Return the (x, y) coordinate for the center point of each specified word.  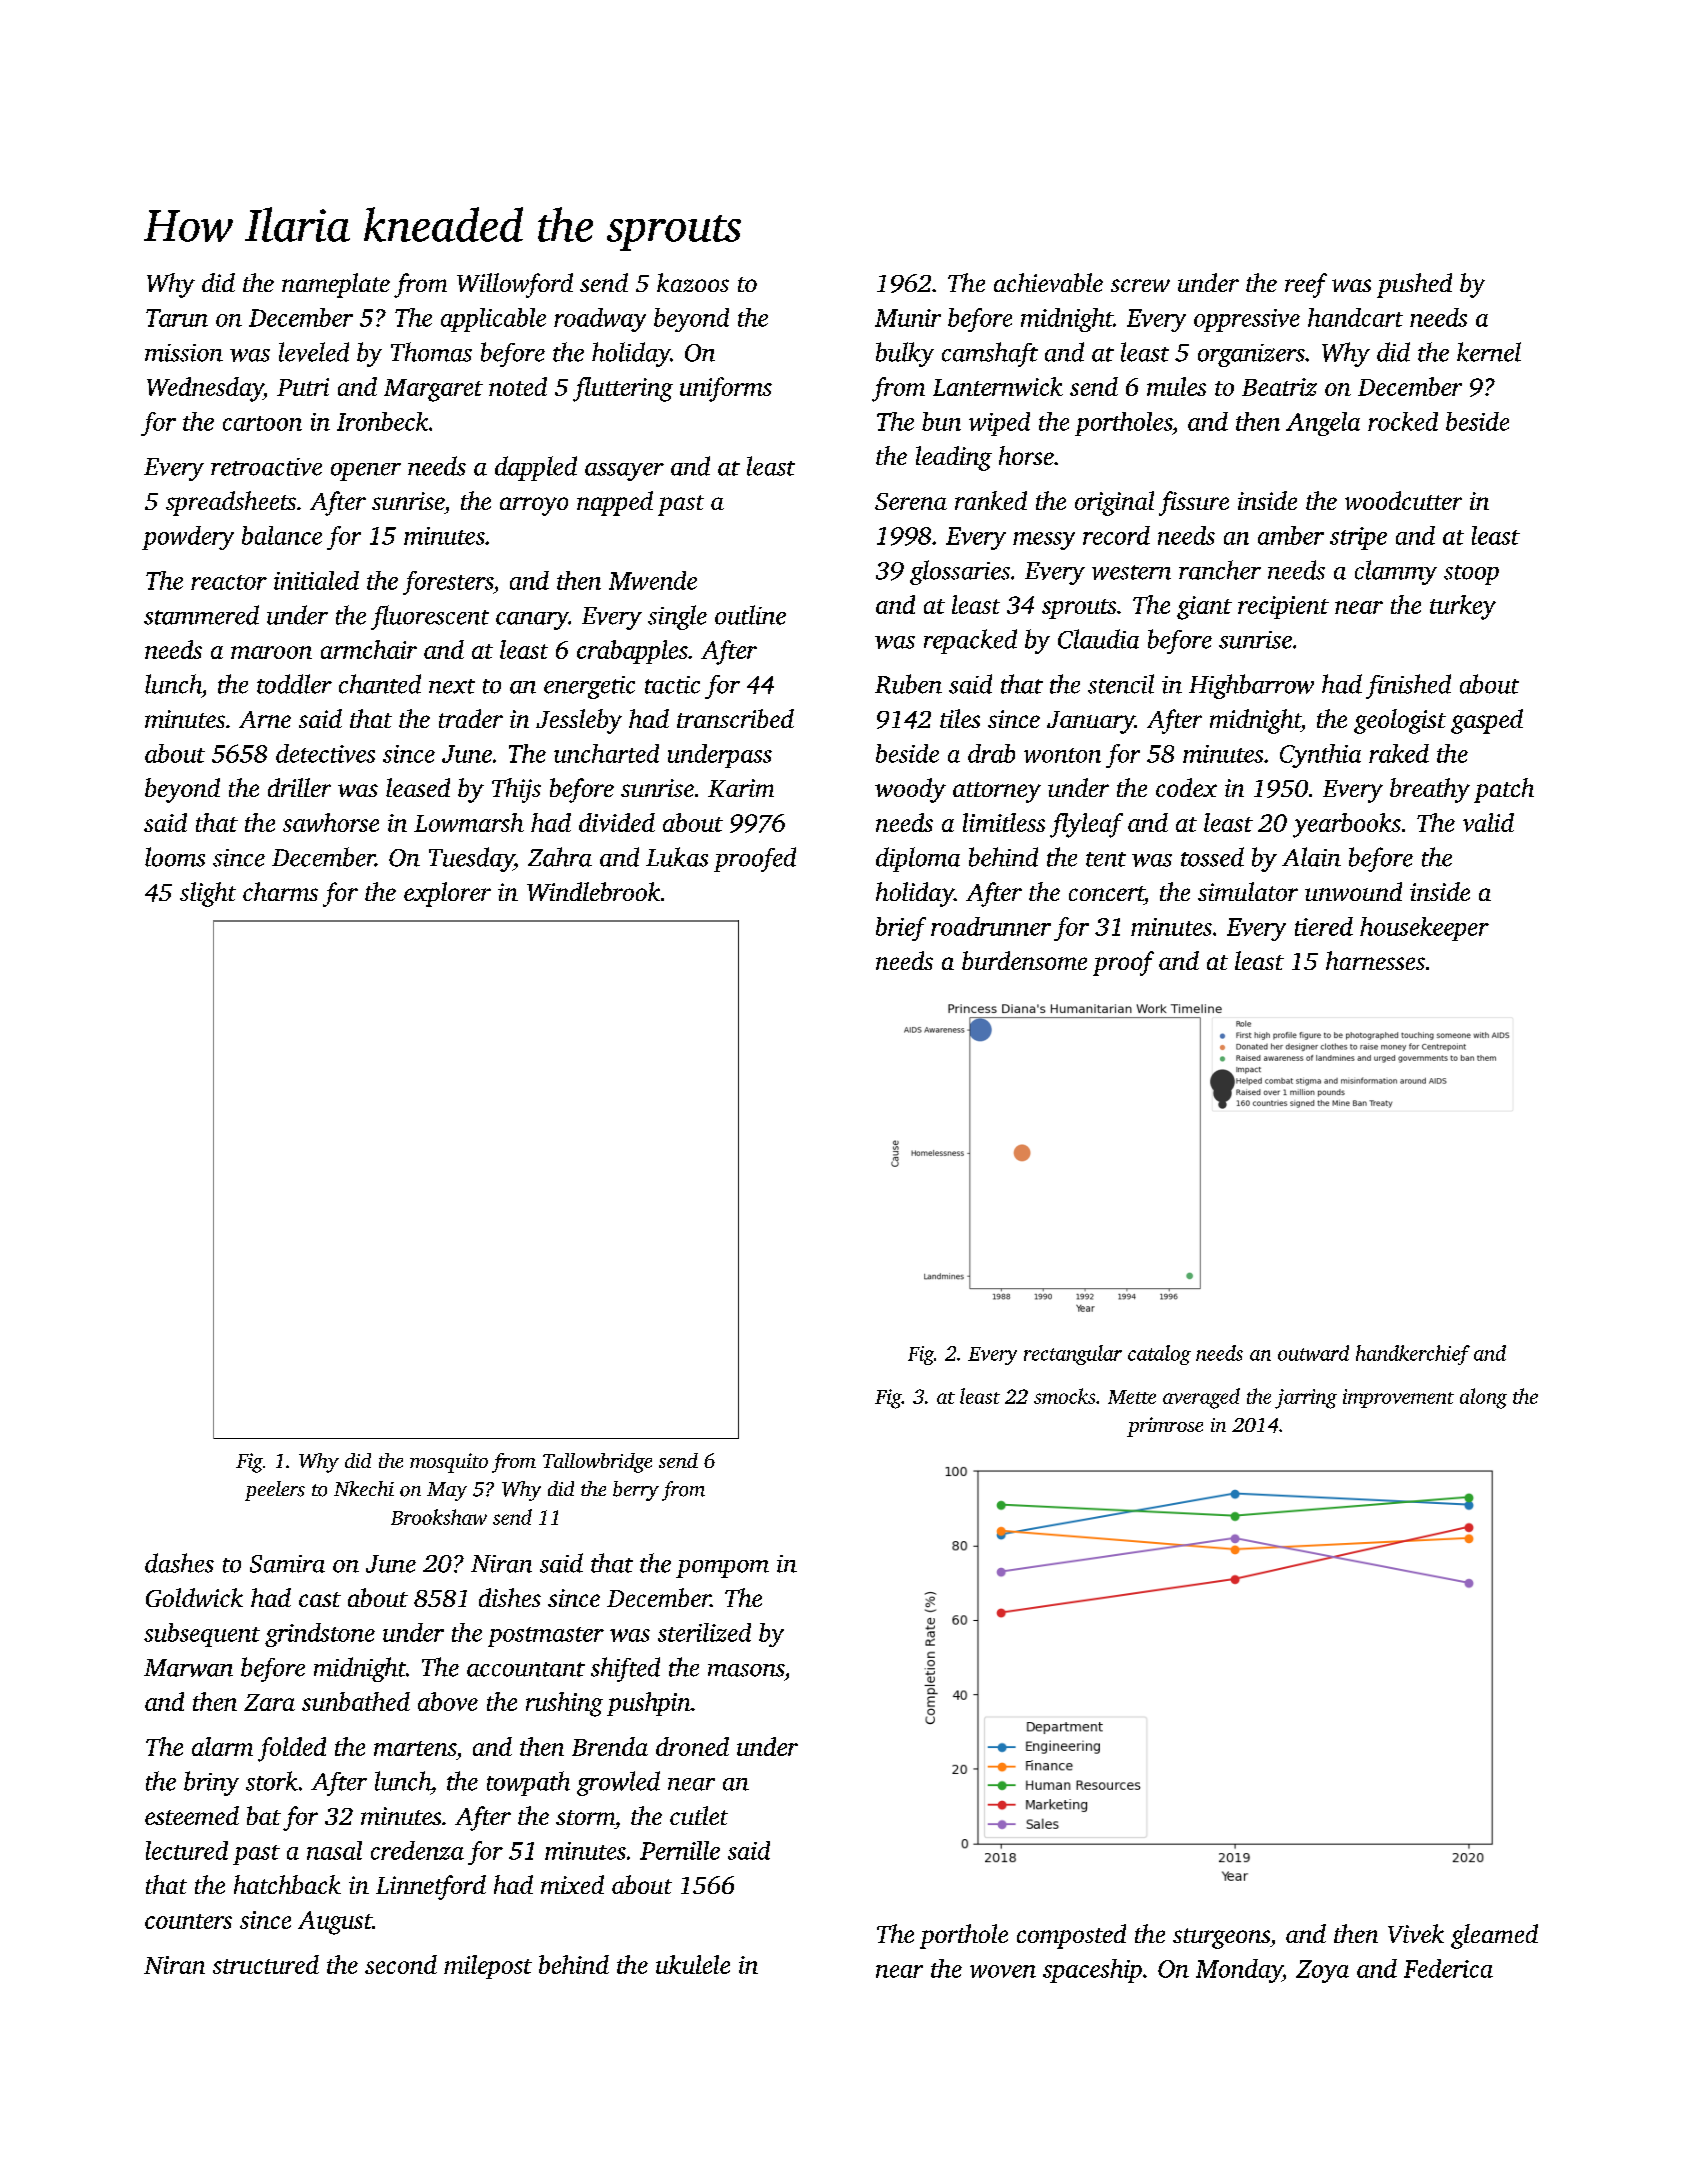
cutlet (699, 1815)
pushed (1414, 285)
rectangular (1073, 1355)
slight (208, 894)
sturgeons (1221, 1938)
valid (1488, 822)
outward (1313, 1353)
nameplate (336, 285)
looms (175, 857)
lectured (187, 1850)
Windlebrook (593, 891)
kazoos (693, 282)
